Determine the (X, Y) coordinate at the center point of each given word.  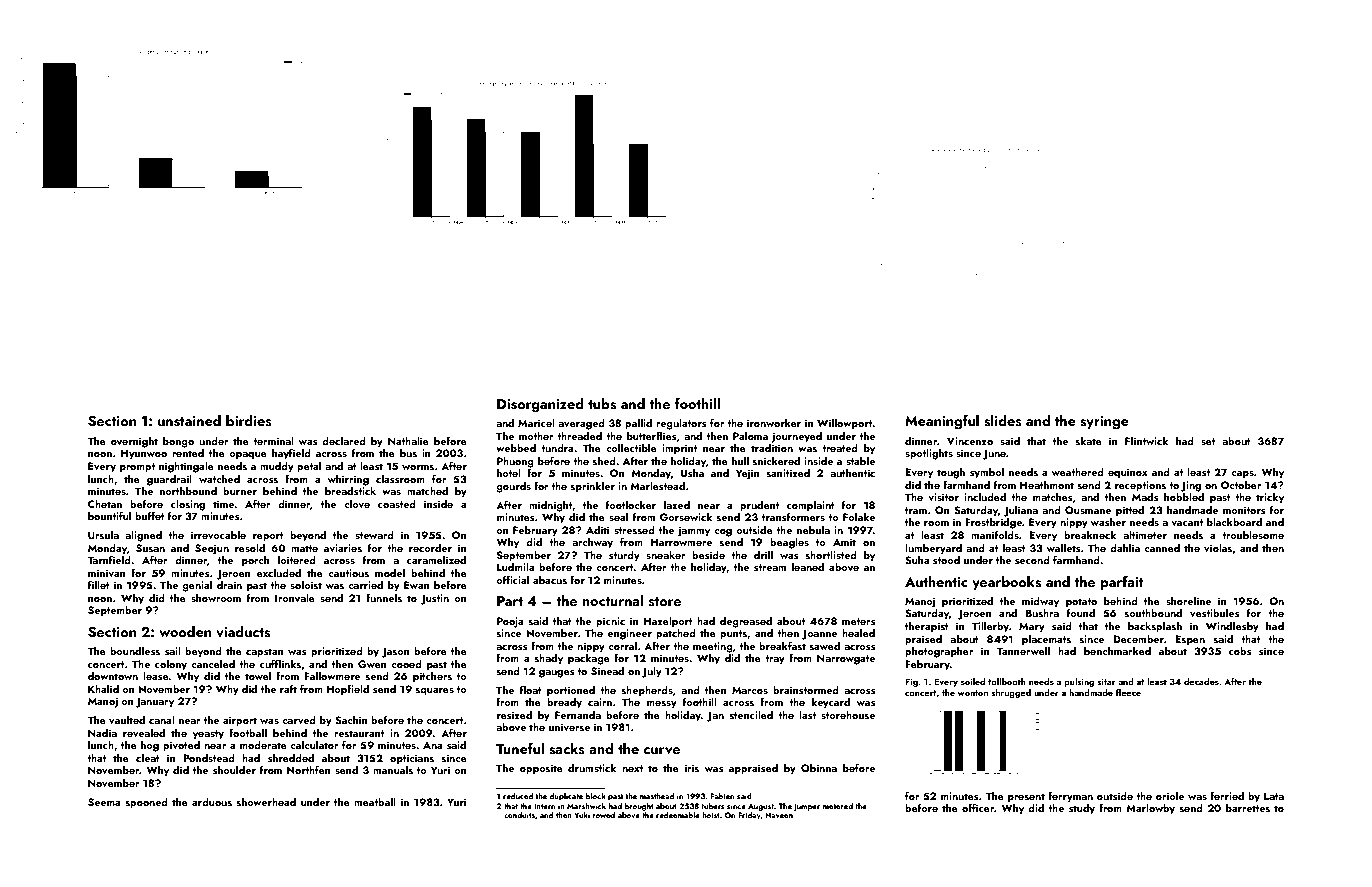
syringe (1104, 423)
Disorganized (540, 405)
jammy (694, 531)
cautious (348, 573)
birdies (249, 421)
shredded (291, 757)
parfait (1121, 582)
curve (661, 751)
